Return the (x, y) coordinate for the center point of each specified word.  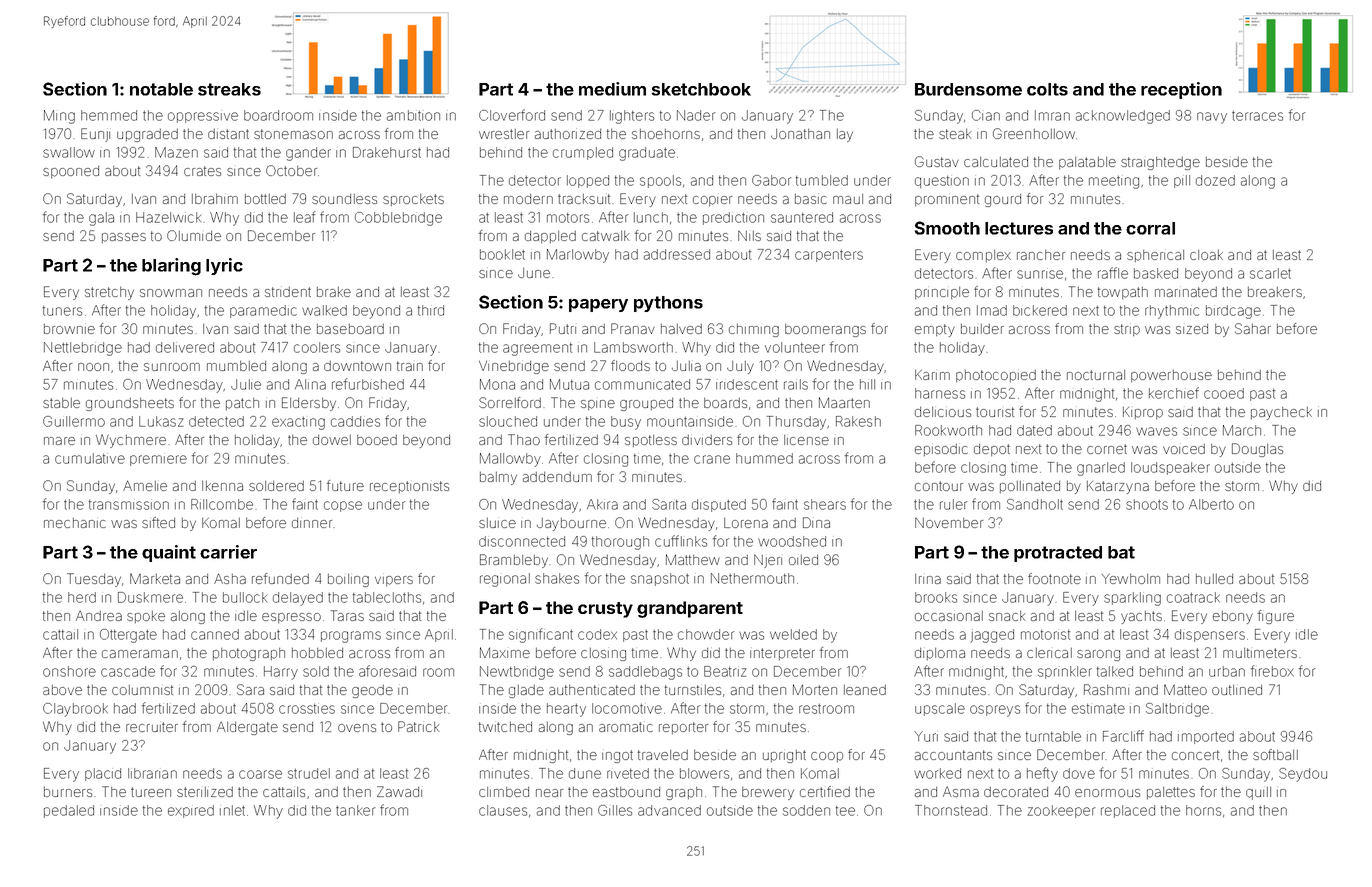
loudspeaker (1170, 468)
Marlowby (578, 256)
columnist (142, 690)
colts (1047, 89)
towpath (1123, 293)
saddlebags (645, 673)
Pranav (633, 328)
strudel (309, 773)
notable (161, 89)
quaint (169, 553)
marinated (1186, 292)
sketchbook (701, 89)
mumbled (236, 366)
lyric (224, 266)
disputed (719, 505)
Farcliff (1123, 736)
